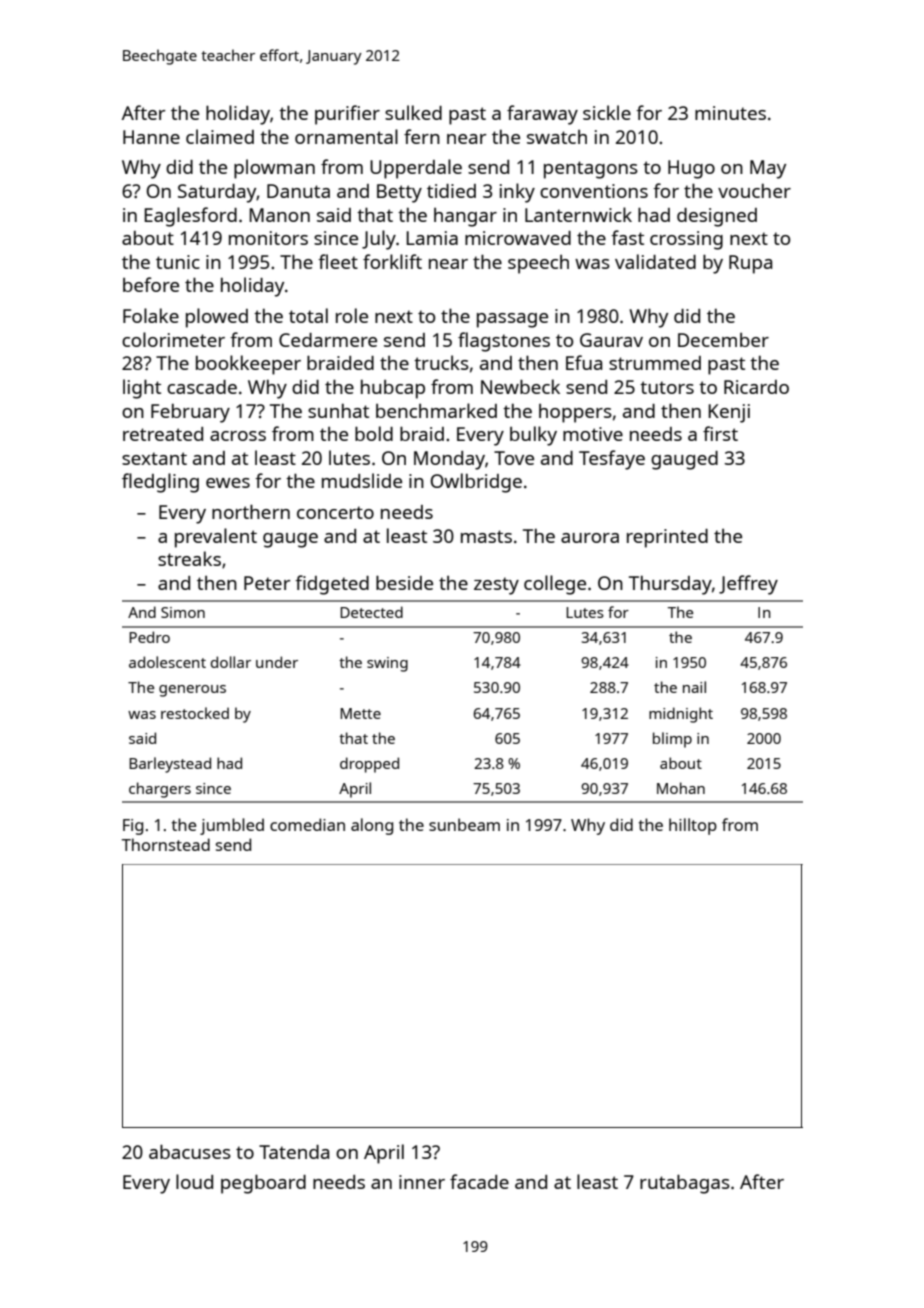 This screenshot has height=1308, width=924. I want to click on along, so click(372, 826).
